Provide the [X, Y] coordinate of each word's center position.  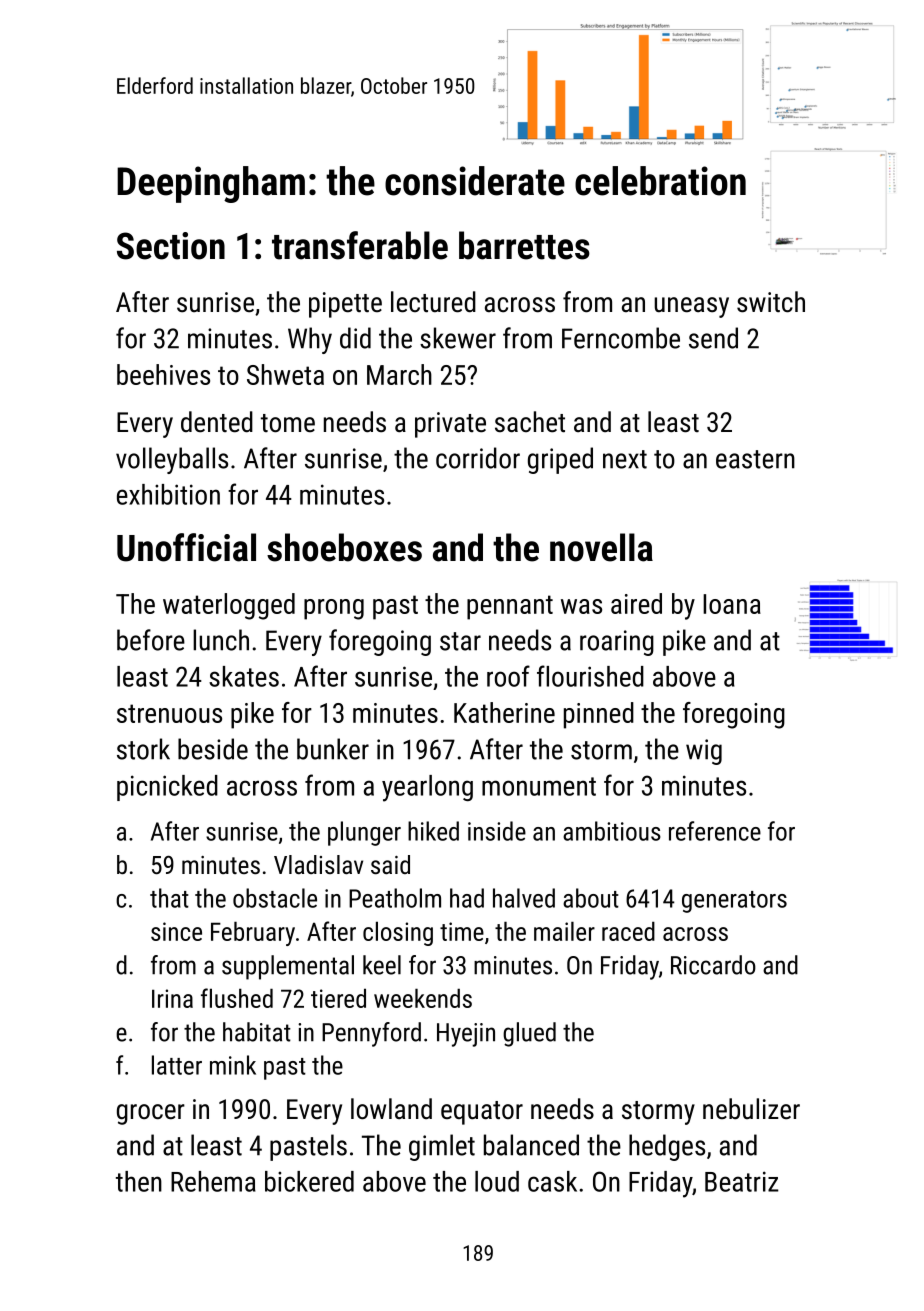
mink [233, 1065]
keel [382, 965]
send [713, 338]
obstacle [275, 898]
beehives [163, 374]
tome [288, 423]
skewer [458, 338]
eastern [755, 459]
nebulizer [751, 1109]
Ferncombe [621, 338]
